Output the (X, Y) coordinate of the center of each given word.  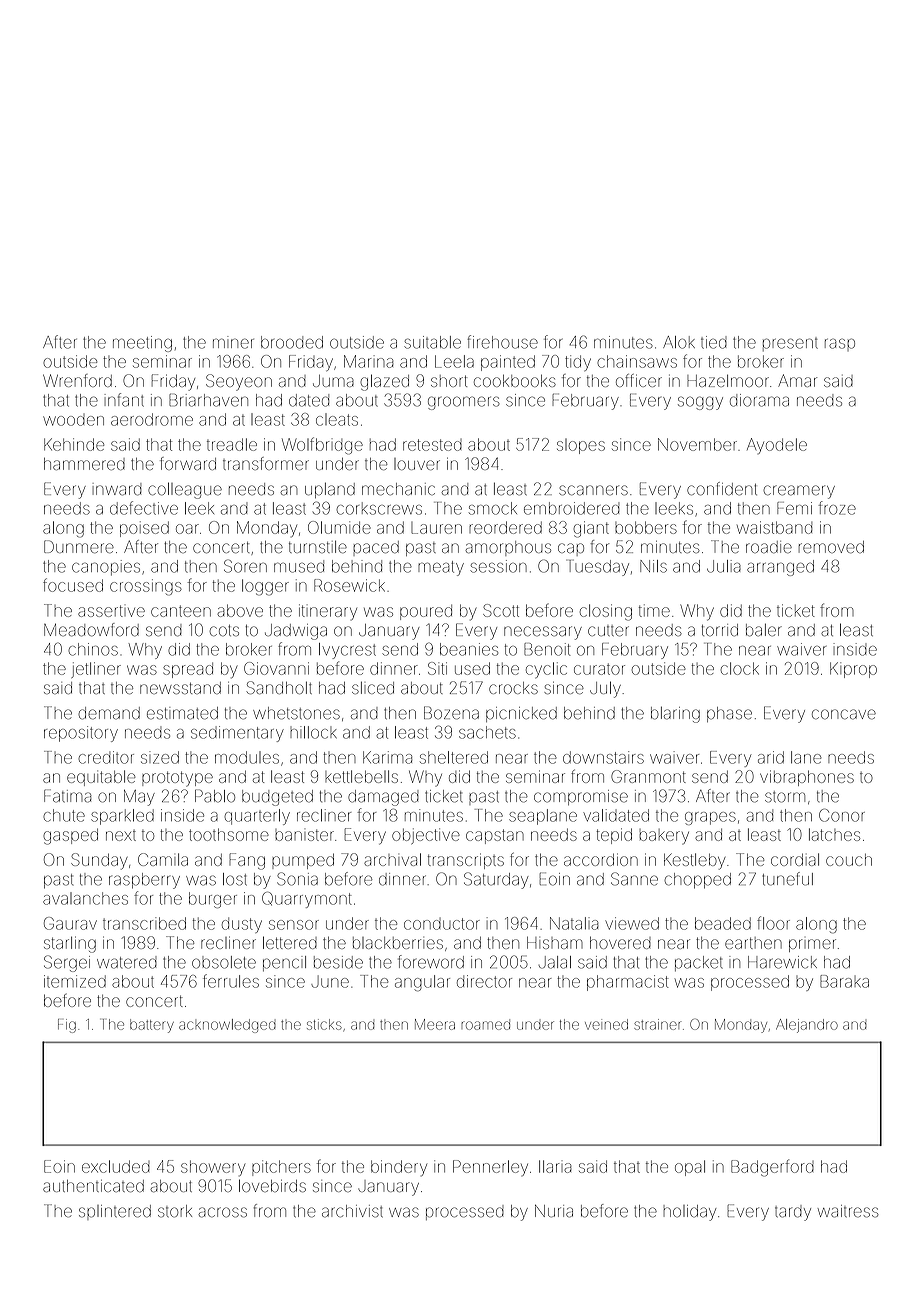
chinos (93, 649)
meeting (142, 344)
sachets (487, 732)
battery (152, 1026)
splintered (115, 1212)
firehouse (502, 342)
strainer (657, 1024)
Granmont (648, 776)
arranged (780, 568)
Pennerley (490, 1168)
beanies (469, 649)
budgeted (277, 798)
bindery (399, 1168)
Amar (797, 380)
